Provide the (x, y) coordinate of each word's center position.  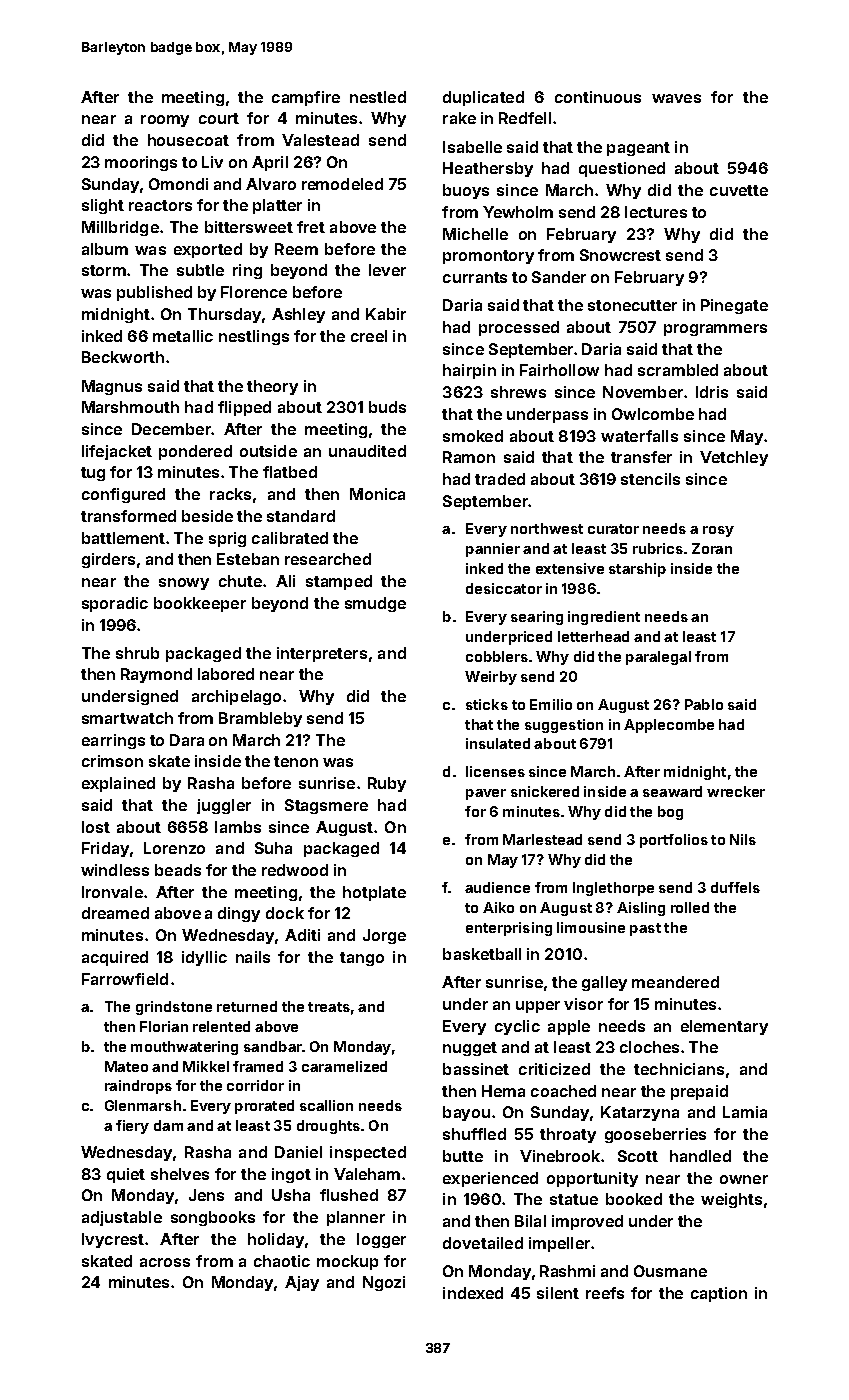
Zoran (712, 548)
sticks (487, 704)
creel (369, 336)
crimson (112, 761)
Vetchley (734, 458)
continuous (598, 97)
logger (381, 1240)
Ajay (302, 1283)
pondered (195, 452)
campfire (306, 98)
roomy (165, 121)
